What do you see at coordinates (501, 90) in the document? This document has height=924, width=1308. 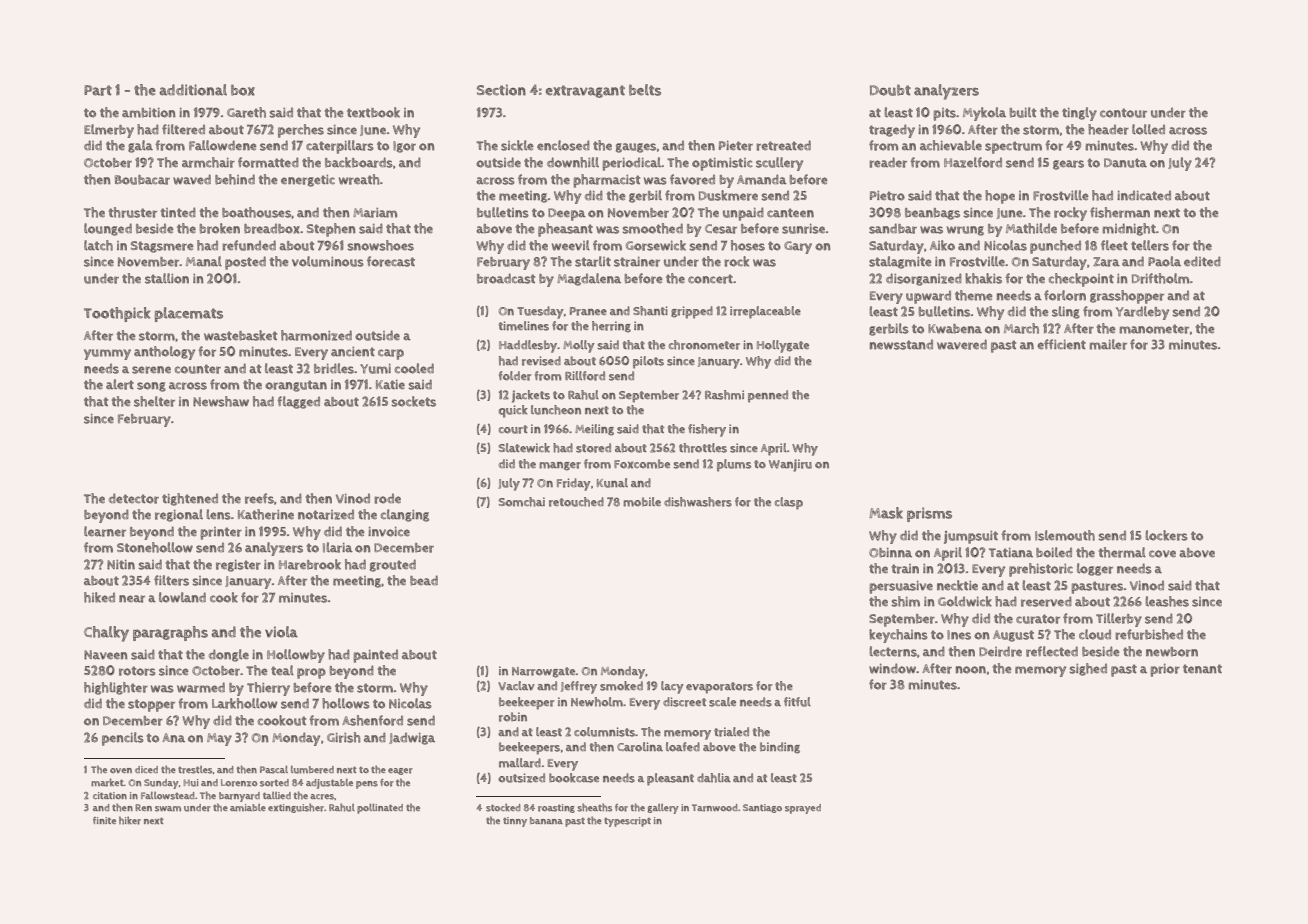 I see `Section` at bounding box center [501, 90].
